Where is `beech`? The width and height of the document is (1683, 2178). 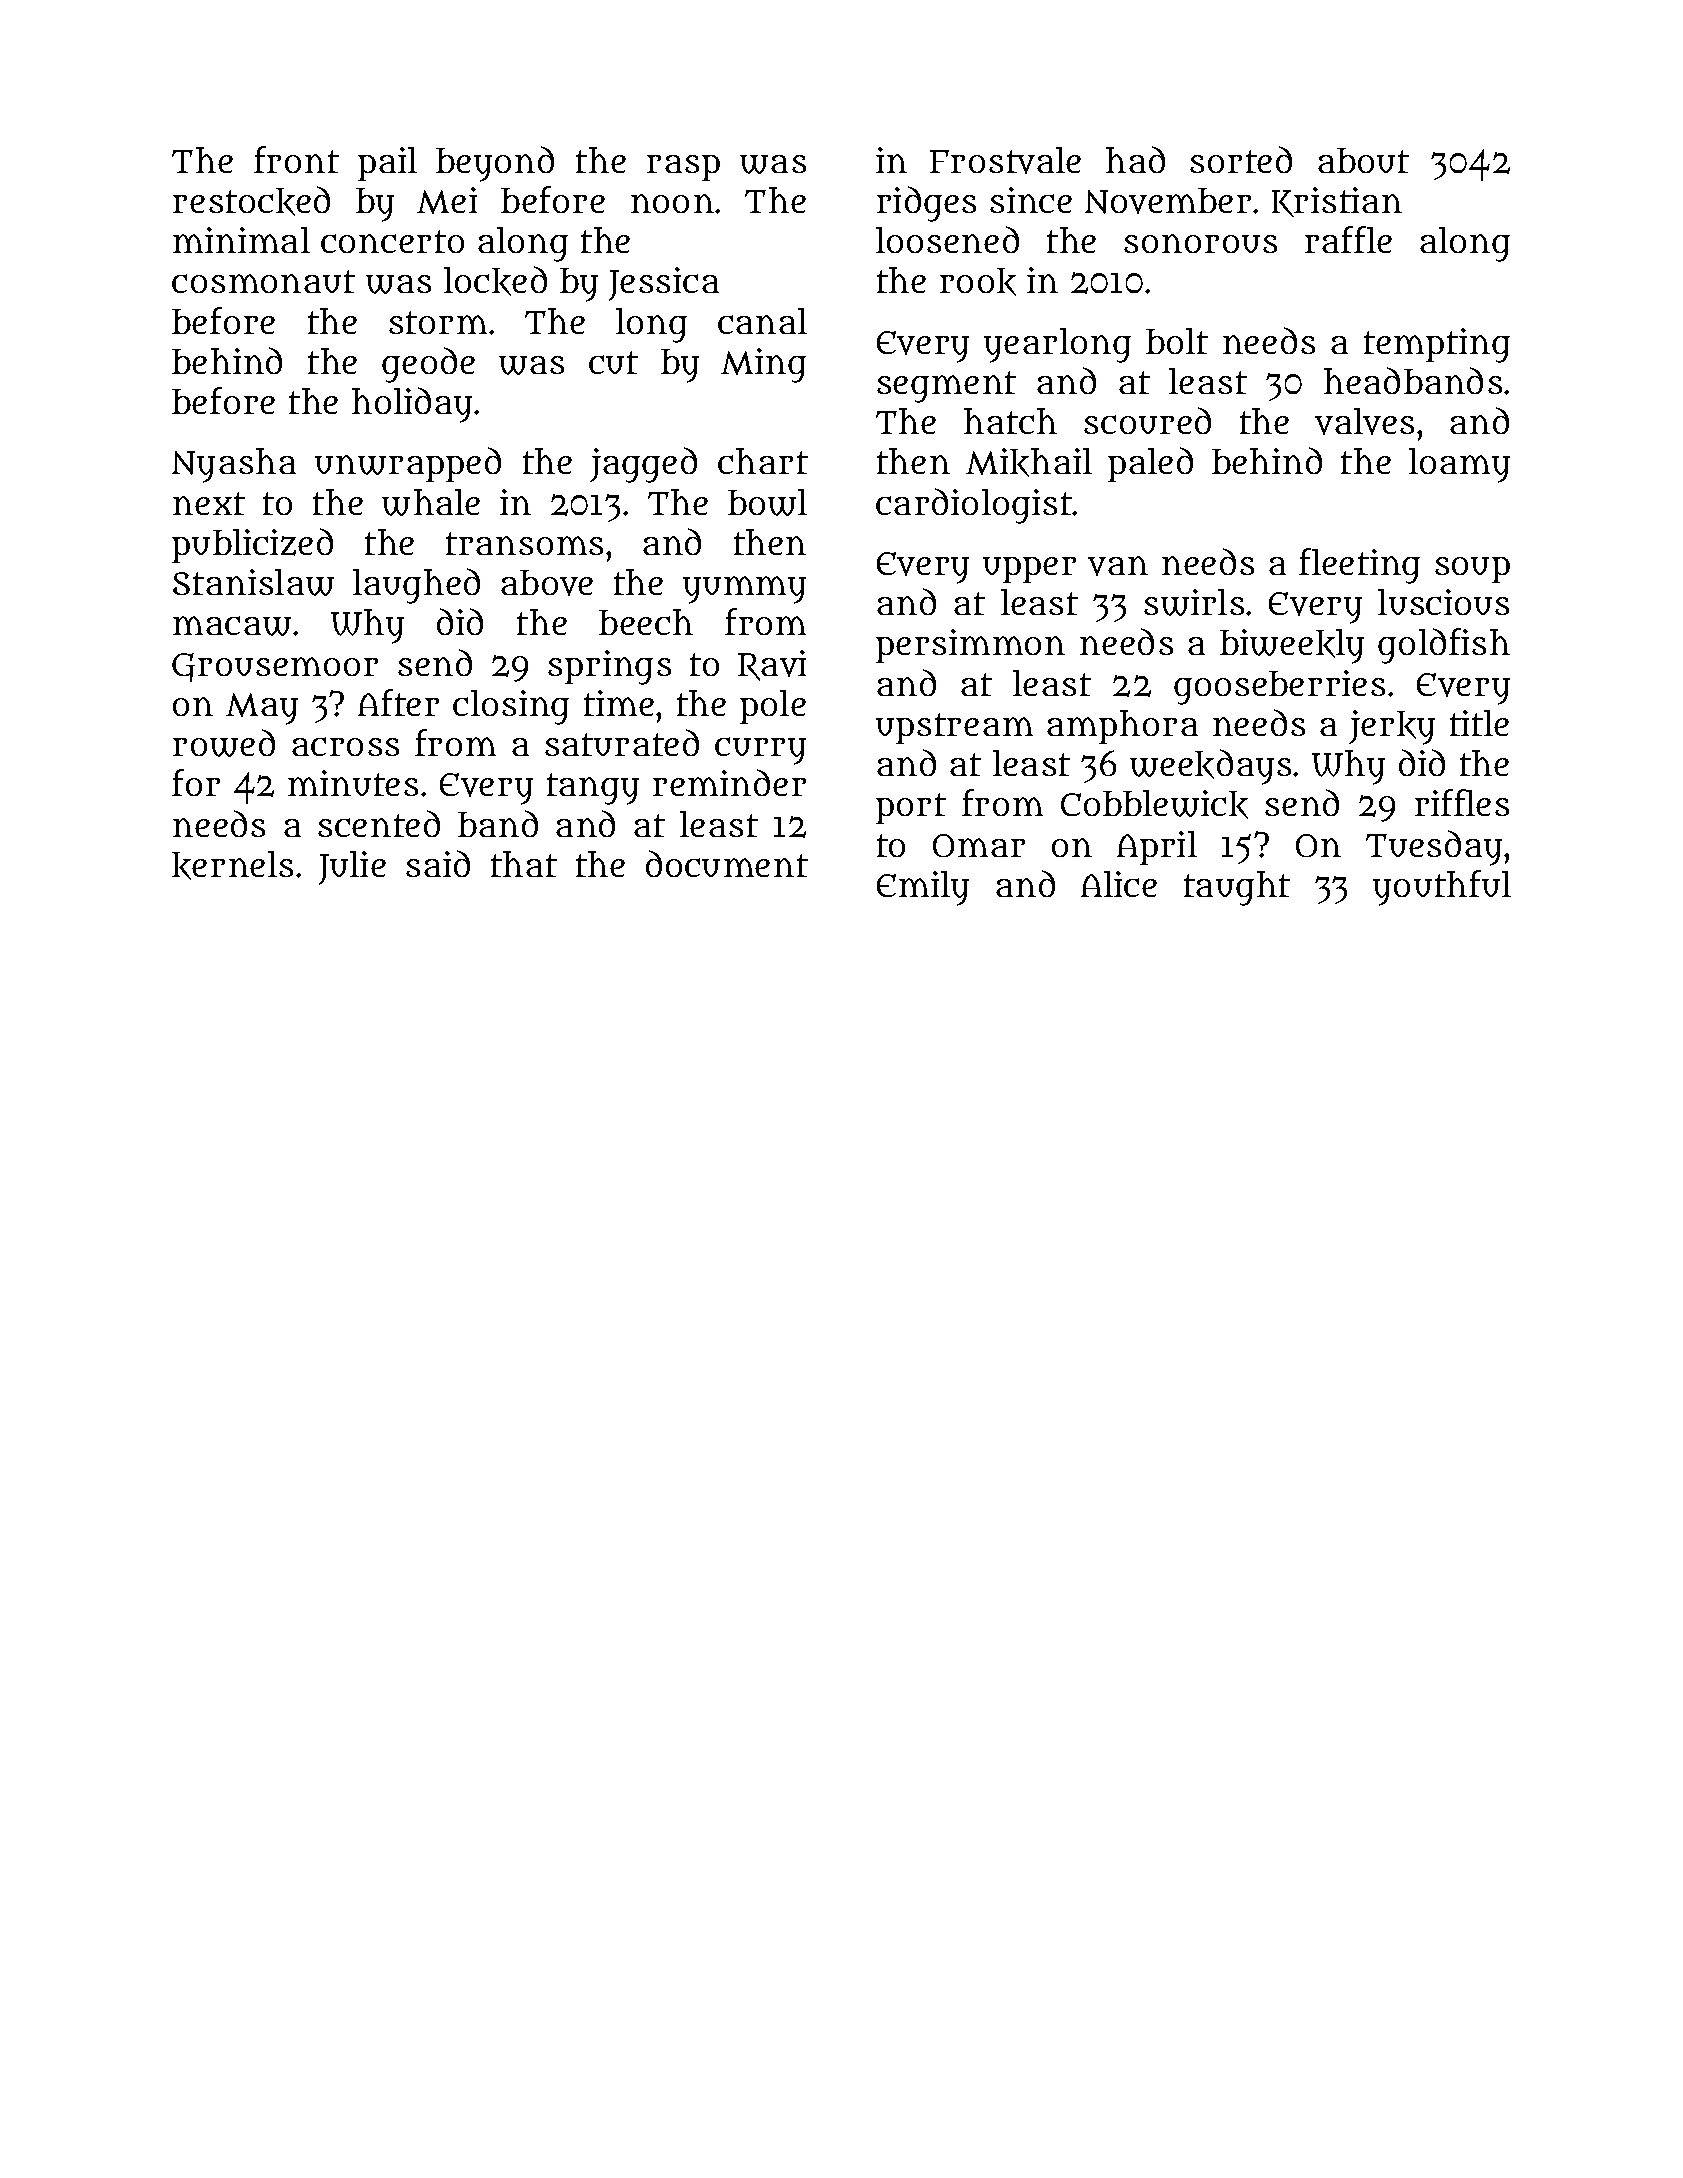
beech is located at coordinates (646, 622).
